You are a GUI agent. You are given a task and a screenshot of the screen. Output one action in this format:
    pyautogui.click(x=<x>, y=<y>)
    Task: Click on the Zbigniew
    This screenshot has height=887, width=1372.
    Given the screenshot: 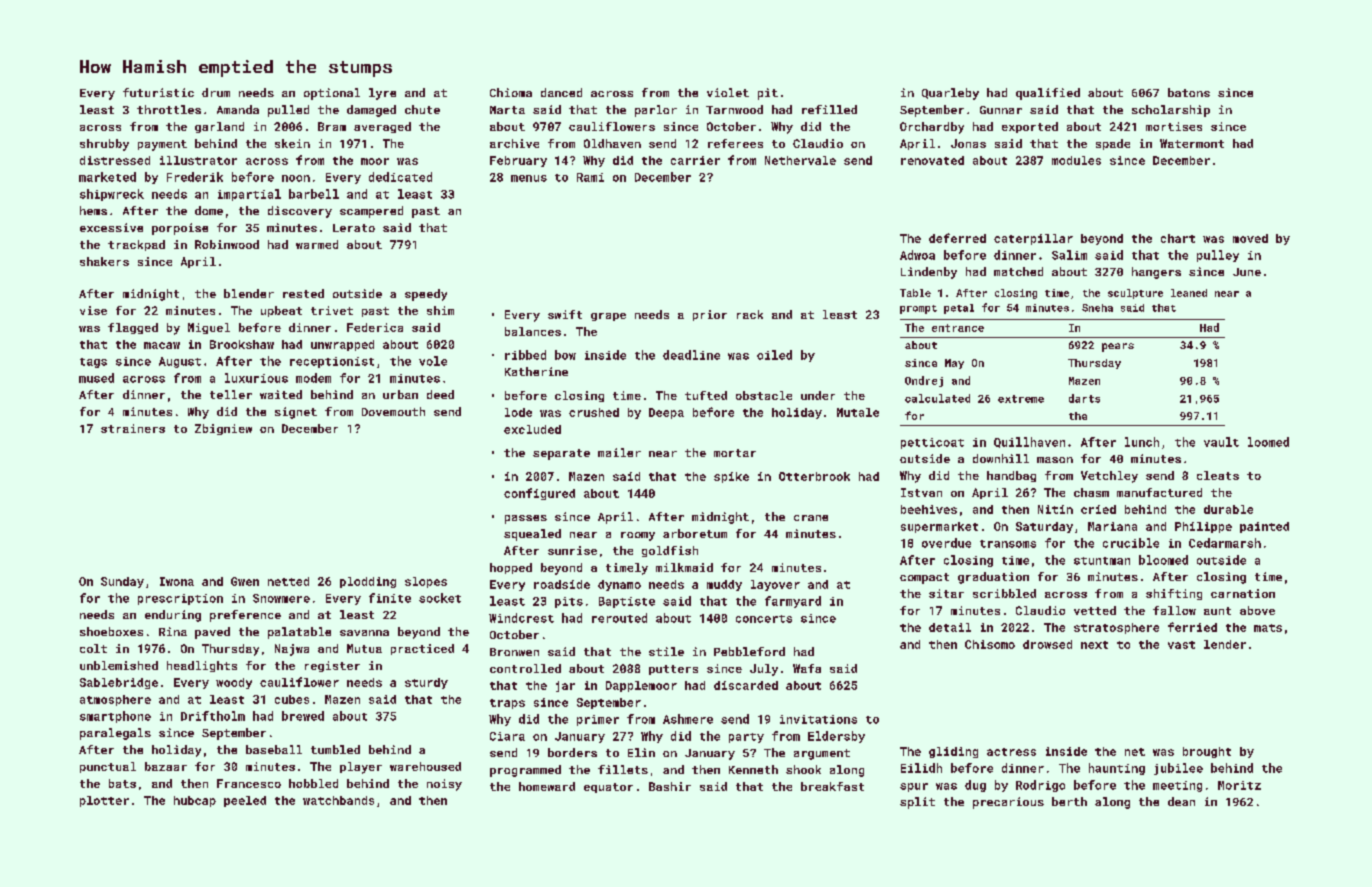 What is the action you would take?
    pyautogui.click(x=223, y=429)
